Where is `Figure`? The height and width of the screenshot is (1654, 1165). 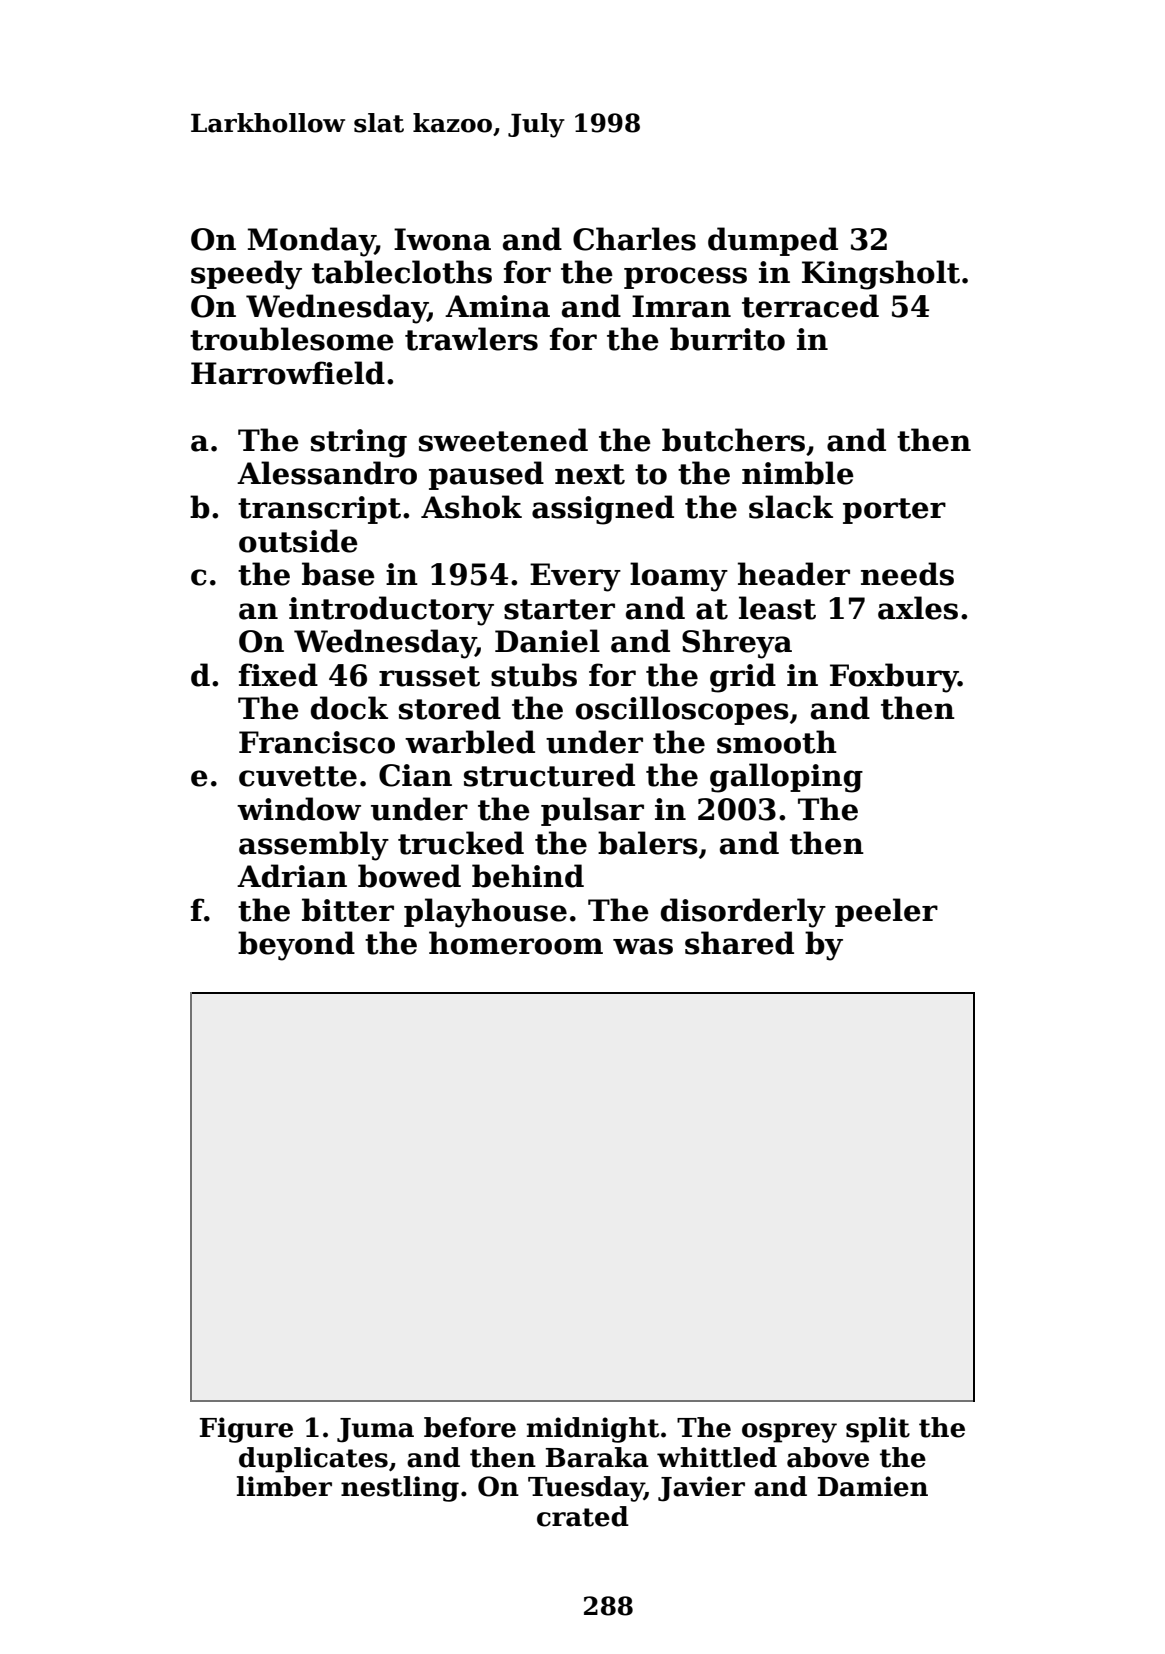
Figure is located at coordinates (246, 1430).
